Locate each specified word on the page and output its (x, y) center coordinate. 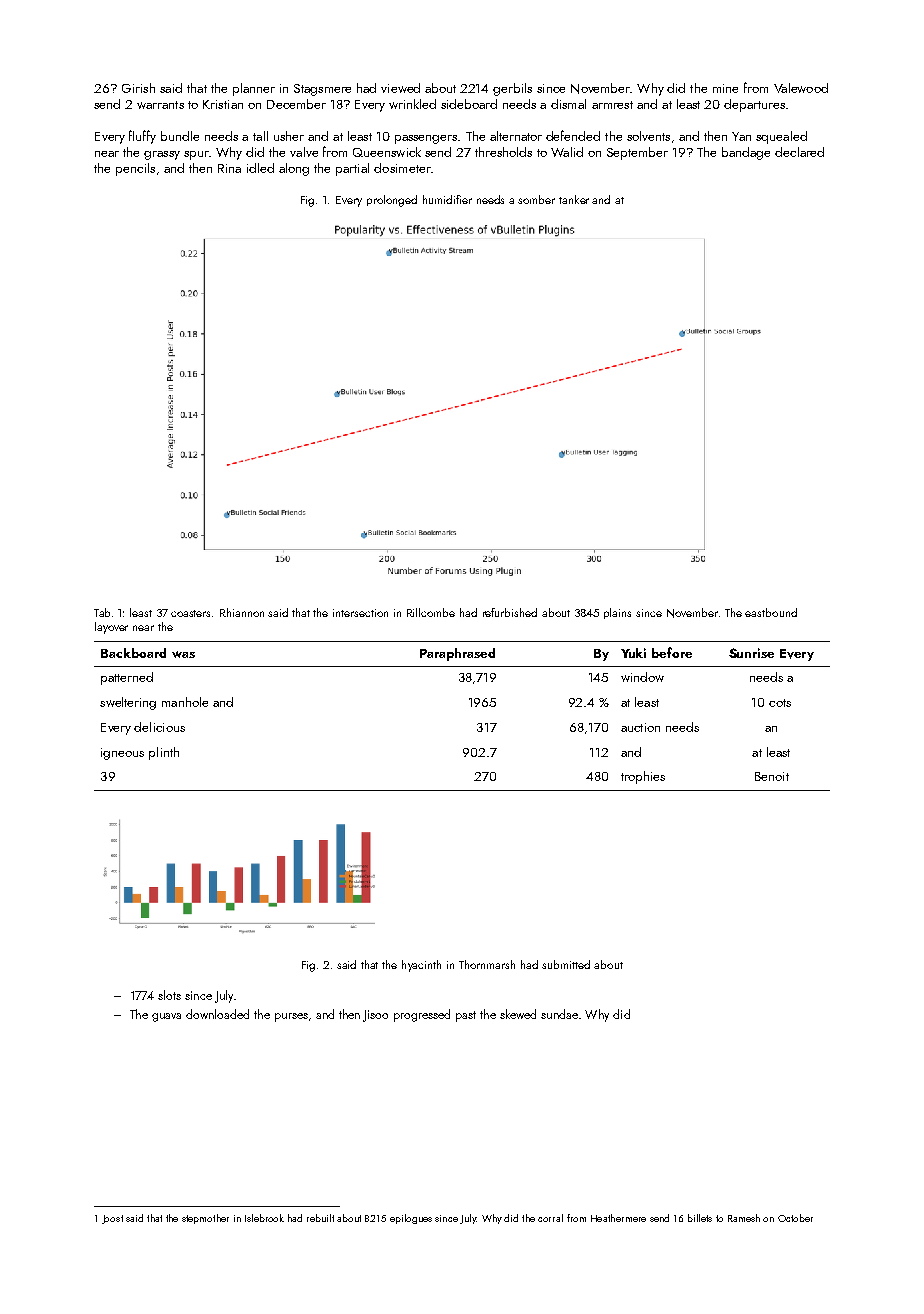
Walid (567, 152)
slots (169, 995)
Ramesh (744, 1218)
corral (550, 1218)
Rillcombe (431, 612)
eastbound (771, 612)
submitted (566, 964)
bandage (746, 153)
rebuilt (320, 1218)
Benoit (772, 776)
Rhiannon (242, 612)
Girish (138, 88)
